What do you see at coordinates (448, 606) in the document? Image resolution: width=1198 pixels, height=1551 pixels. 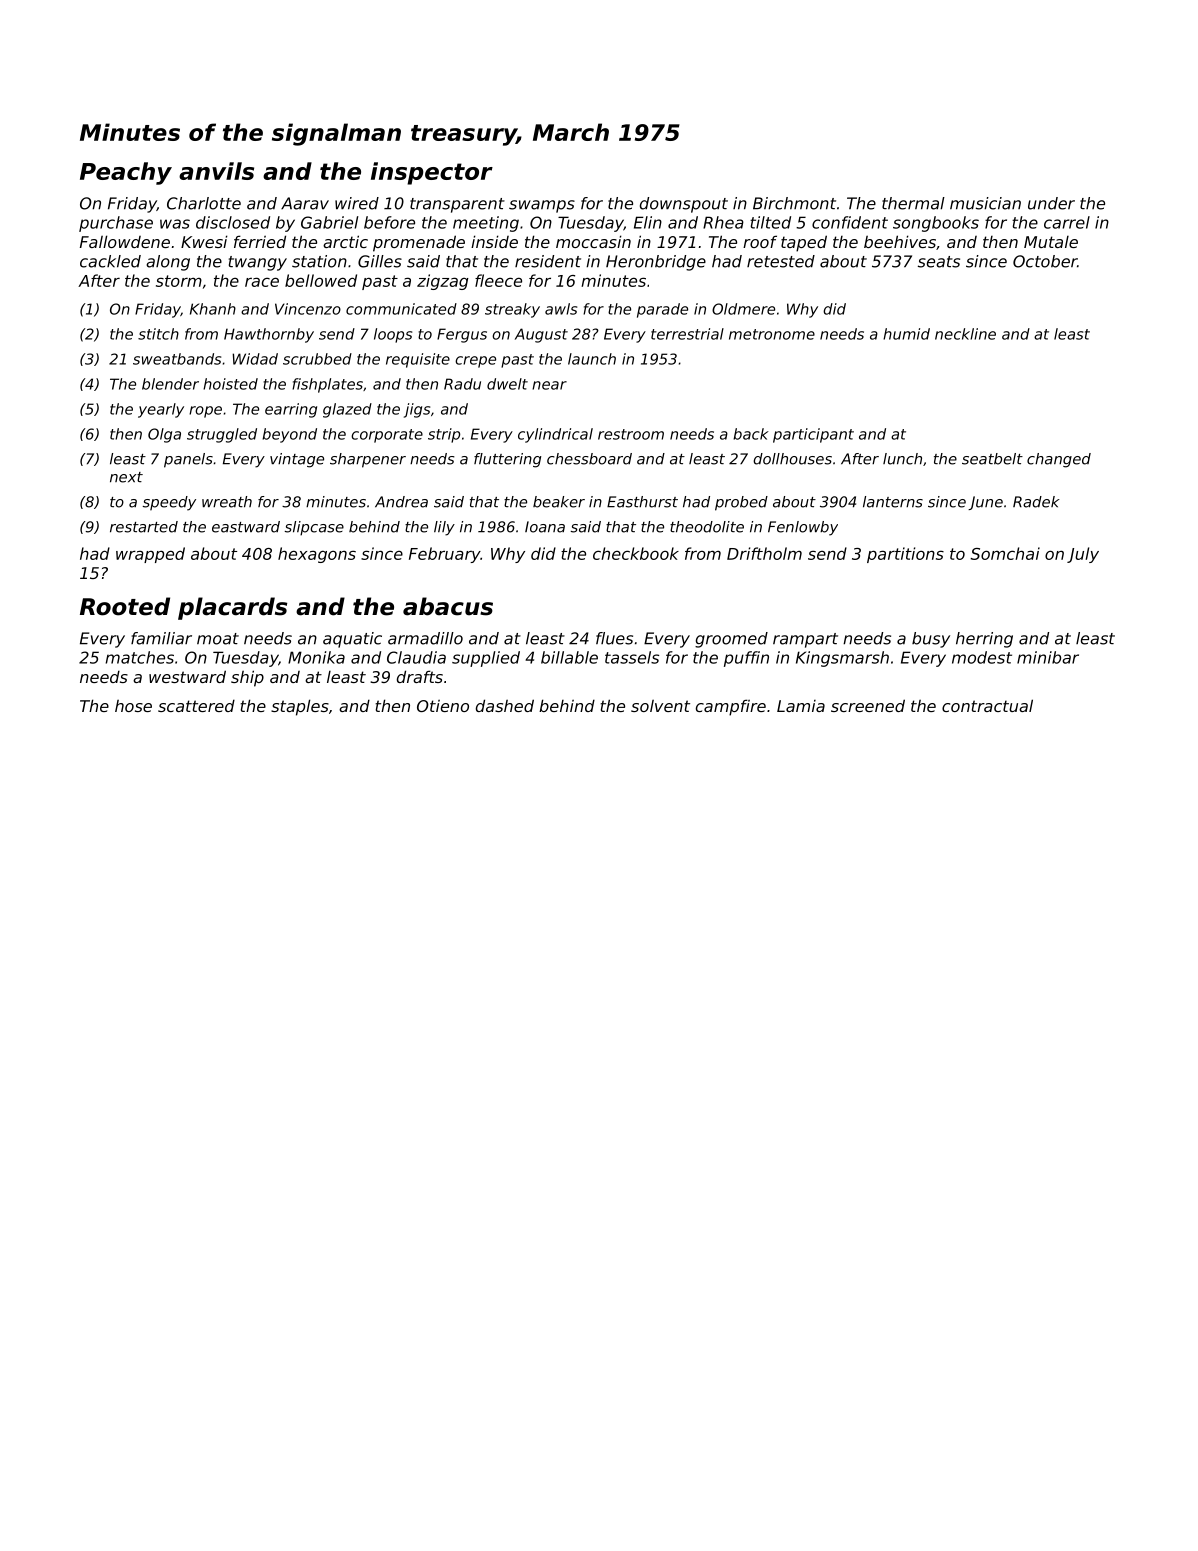 I see `abacus` at bounding box center [448, 606].
